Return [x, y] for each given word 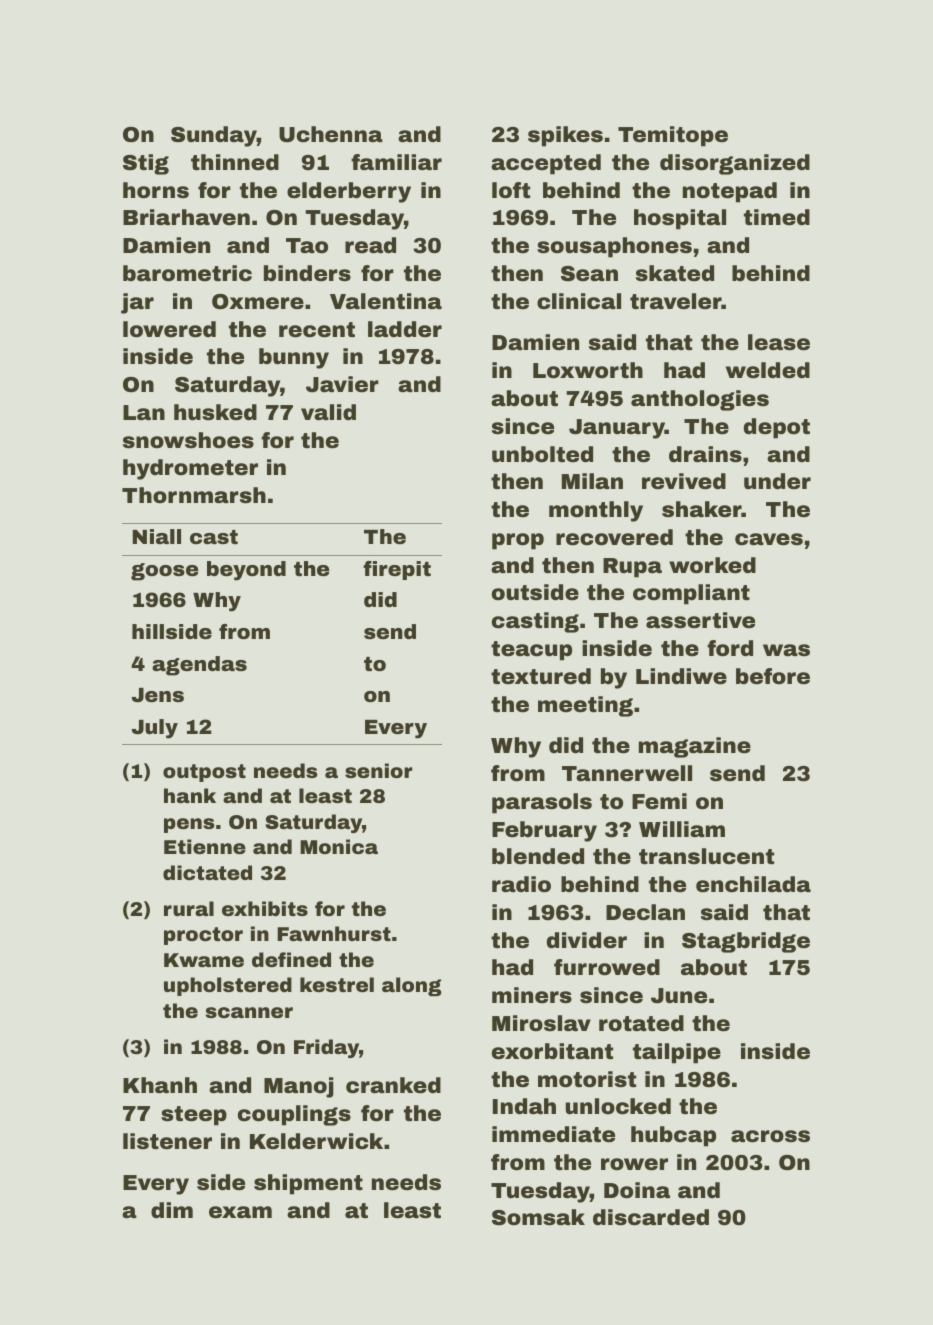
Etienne [205, 846]
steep [194, 1116]
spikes [565, 136]
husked [215, 412]
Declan [645, 912]
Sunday [214, 136]
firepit [397, 570]
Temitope [673, 136]
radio [521, 884]
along [412, 986]
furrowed [607, 967]
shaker [702, 509]
